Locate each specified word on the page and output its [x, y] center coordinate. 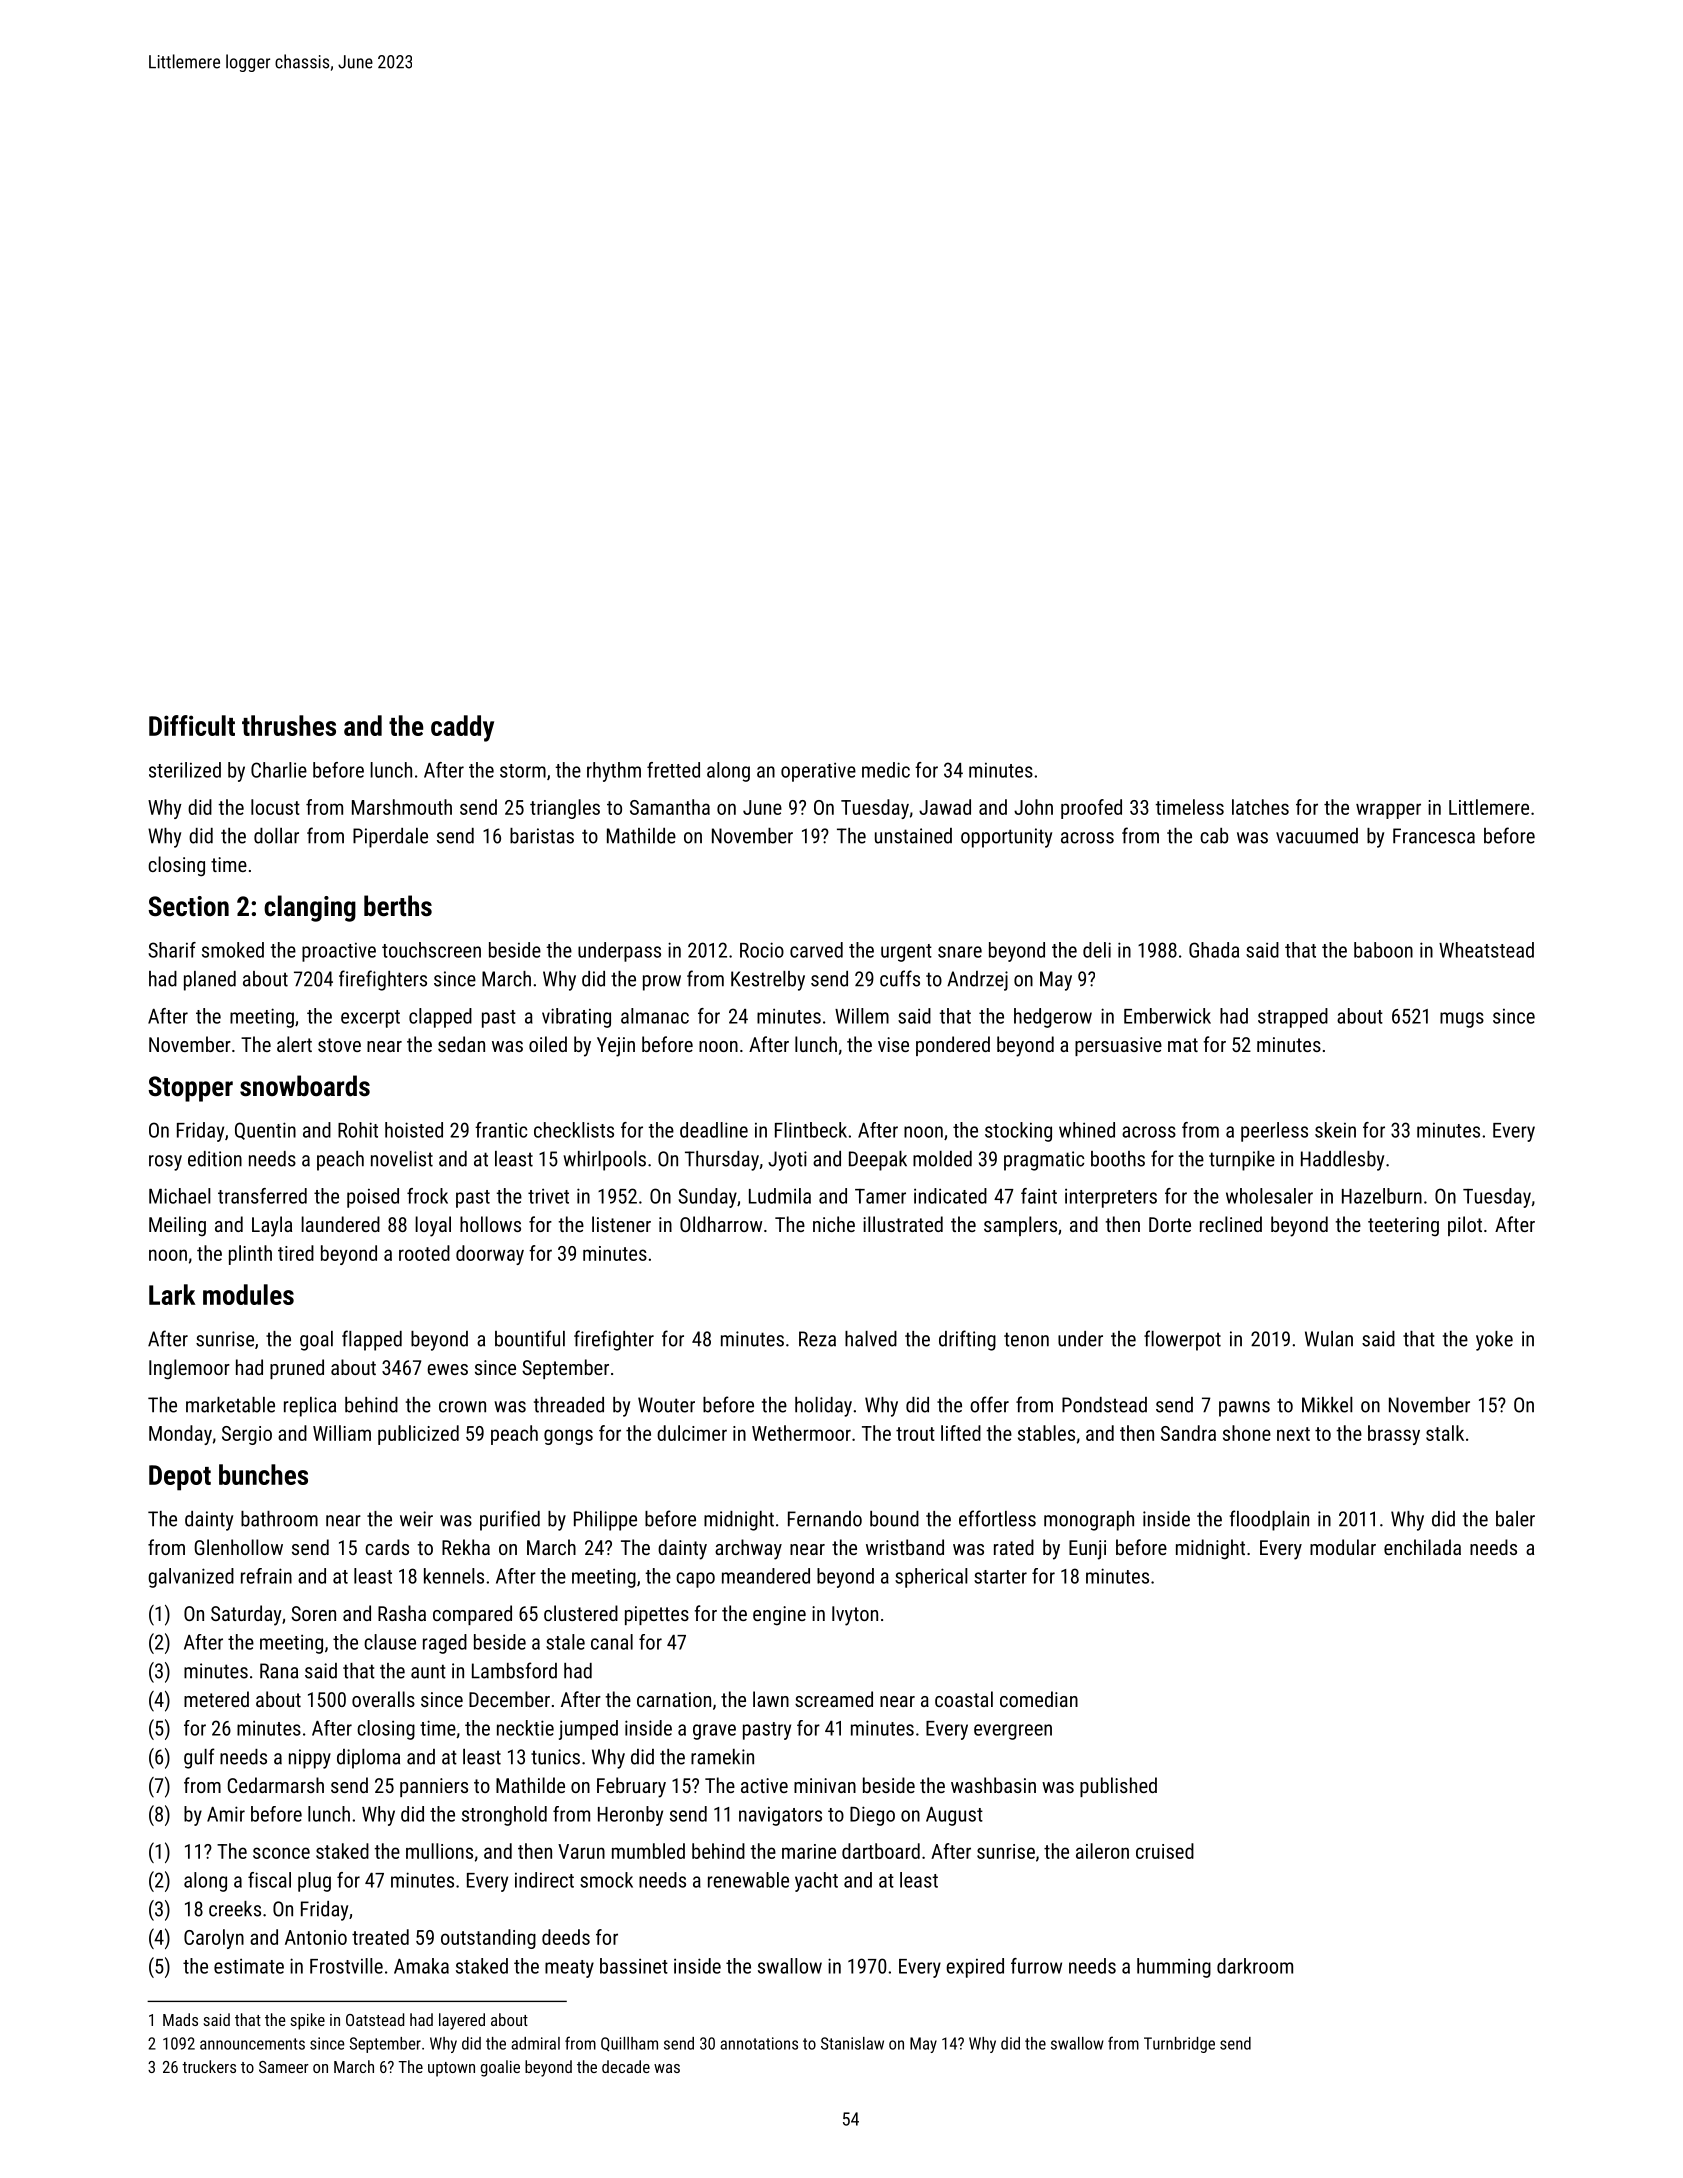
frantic [501, 1130]
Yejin [616, 1047]
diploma [368, 1759]
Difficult [192, 725]
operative [818, 772]
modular [1343, 1547]
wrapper [1388, 811]
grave [714, 1732]
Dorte [1170, 1224]
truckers [209, 2066]
